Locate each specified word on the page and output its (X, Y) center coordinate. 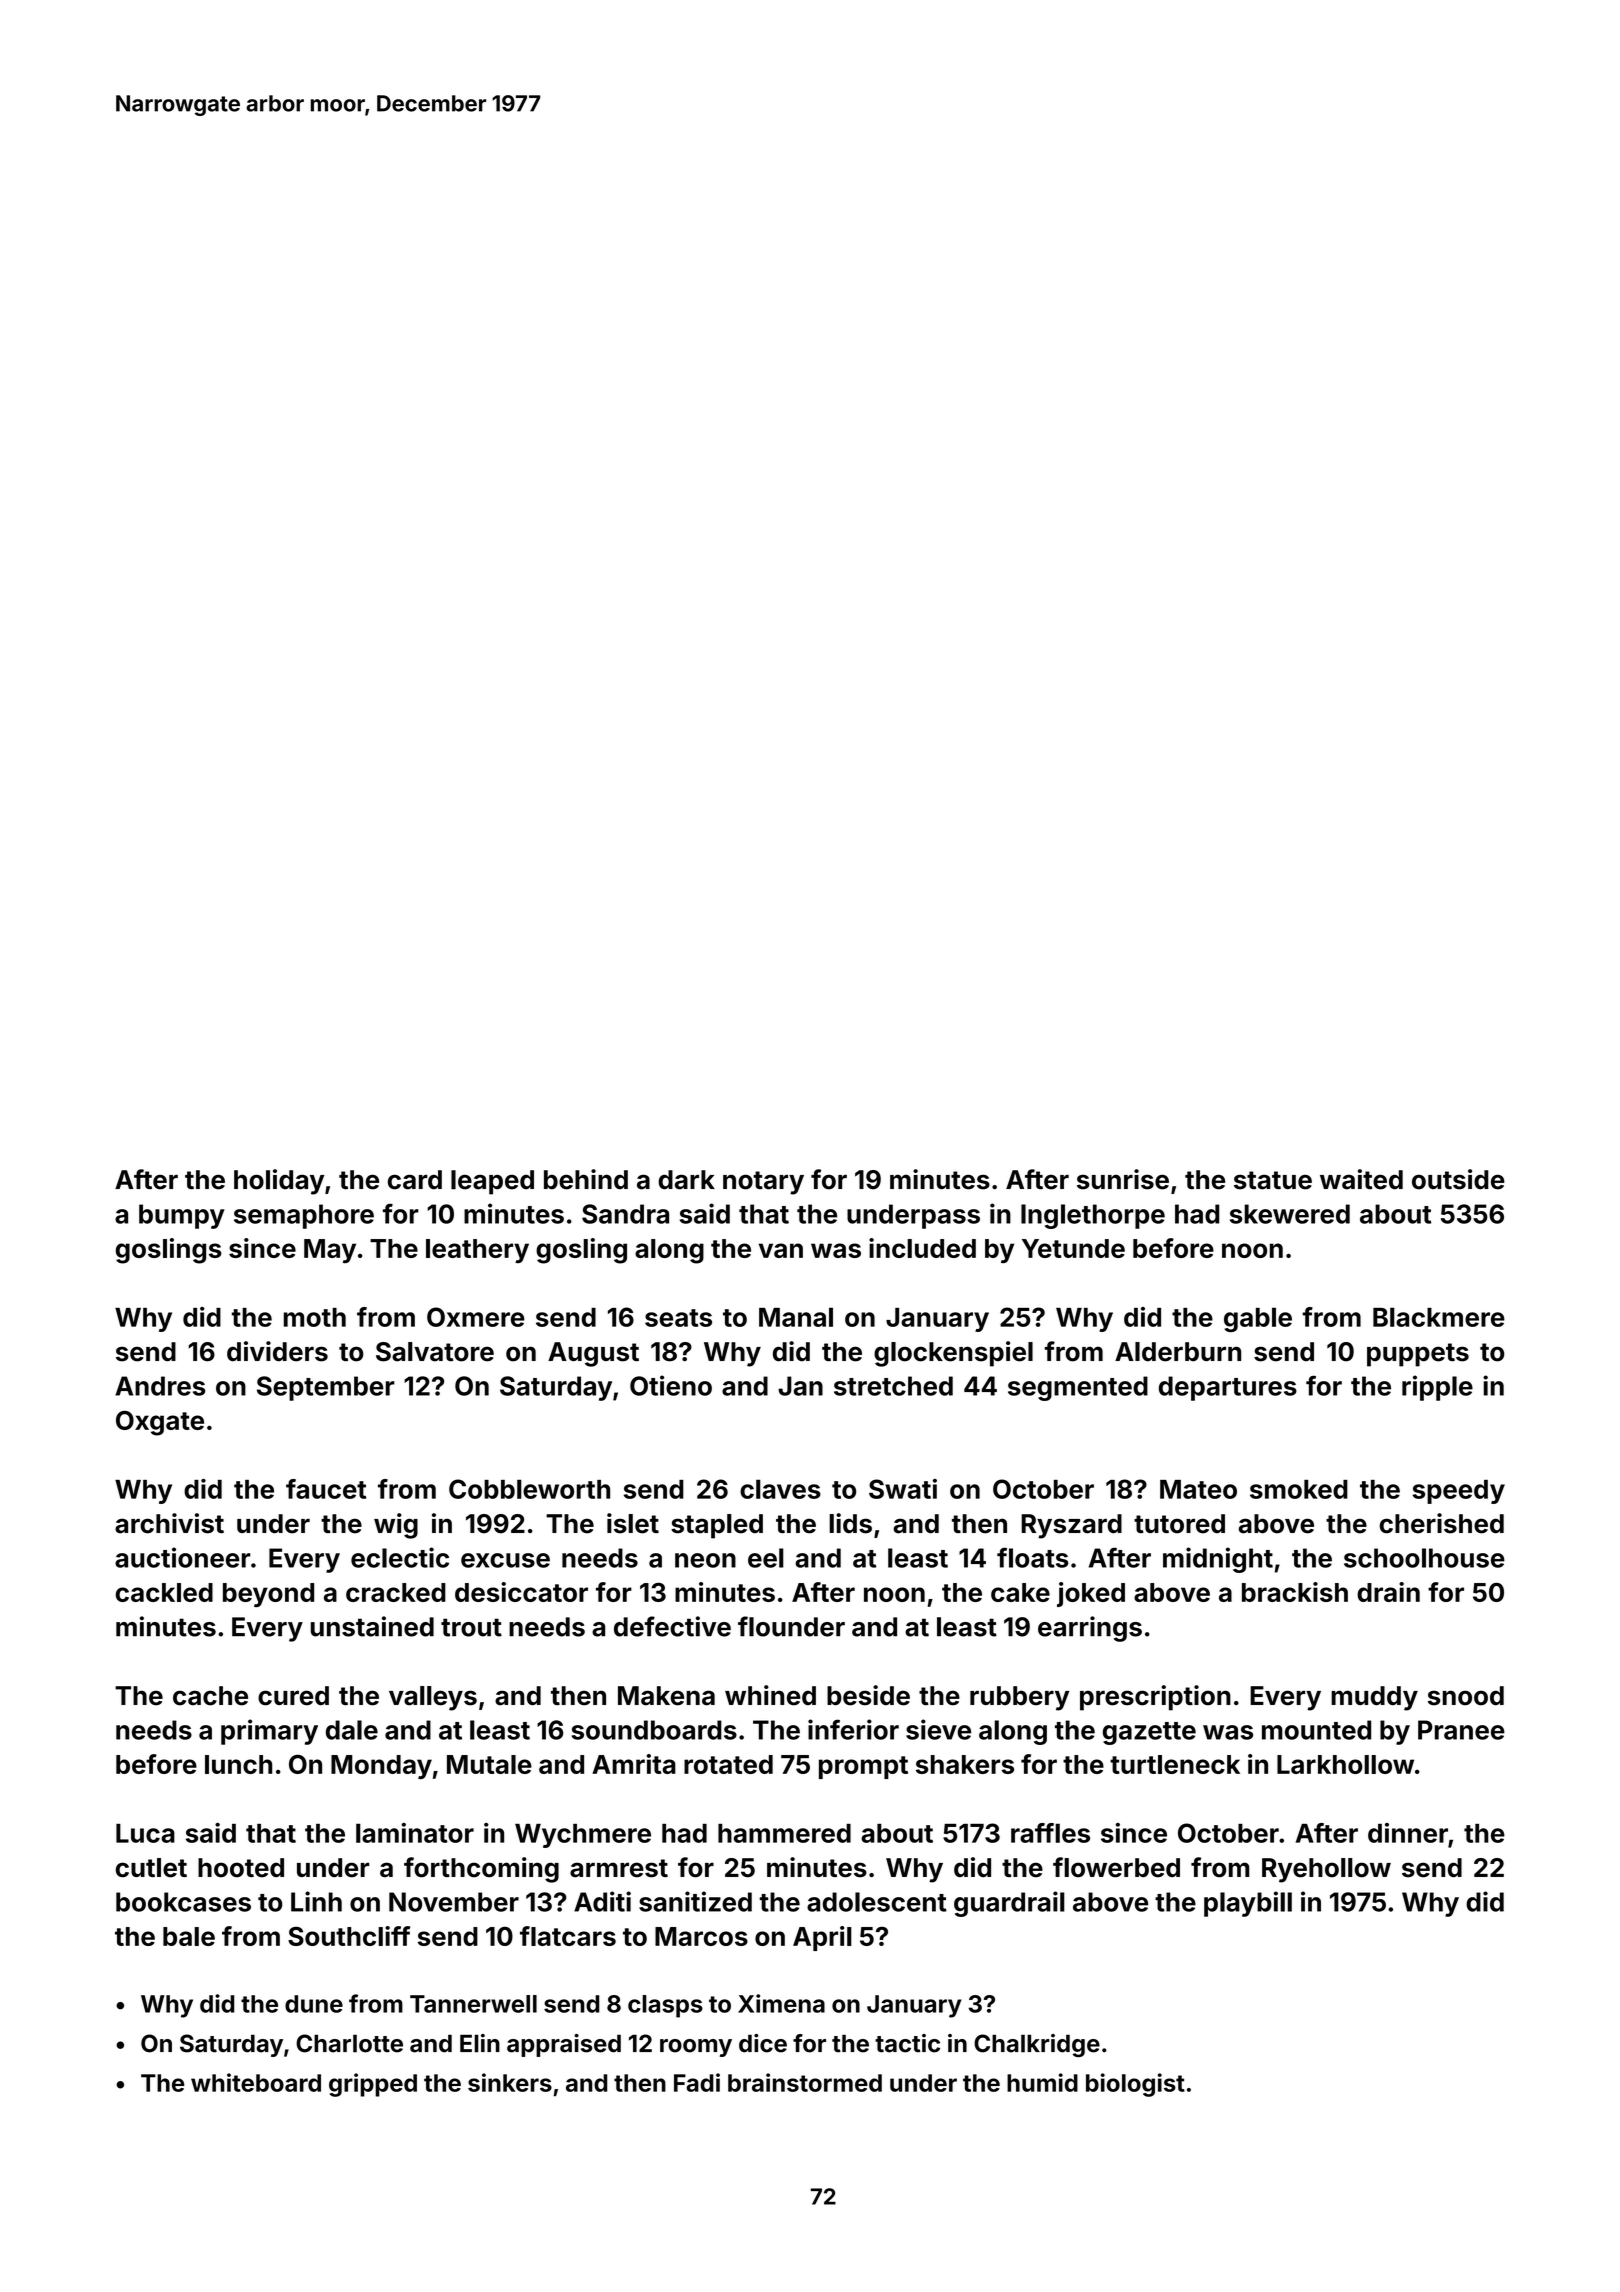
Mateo (1198, 1489)
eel (766, 1558)
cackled (164, 1592)
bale (189, 1936)
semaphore (304, 1216)
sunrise (1123, 1179)
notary (763, 1183)
